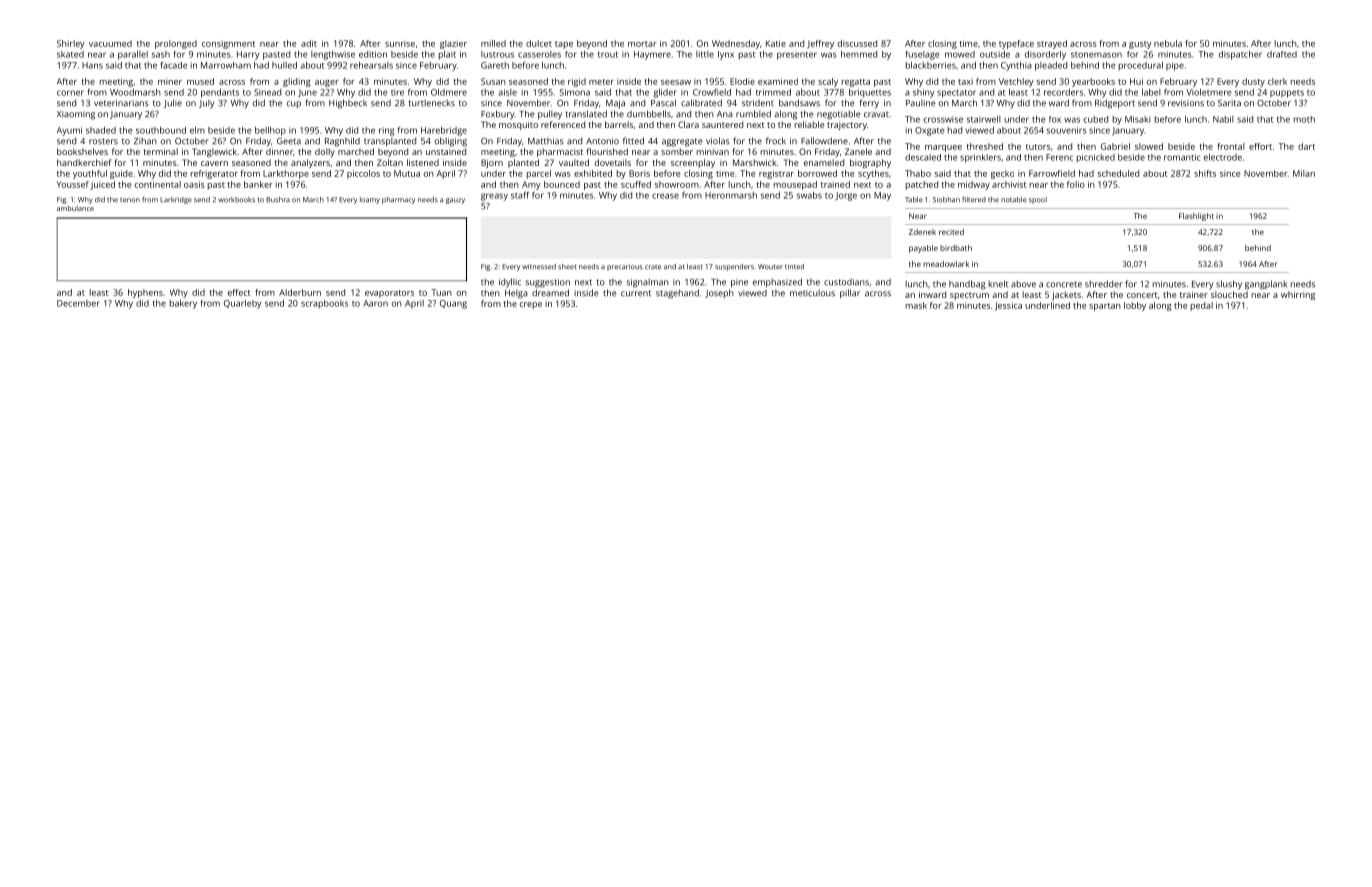 Image resolution: width=1372 pixels, height=887 pixels. Describe the element at coordinates (567, 267) in the screenshot. I see `sheet` at that location.
